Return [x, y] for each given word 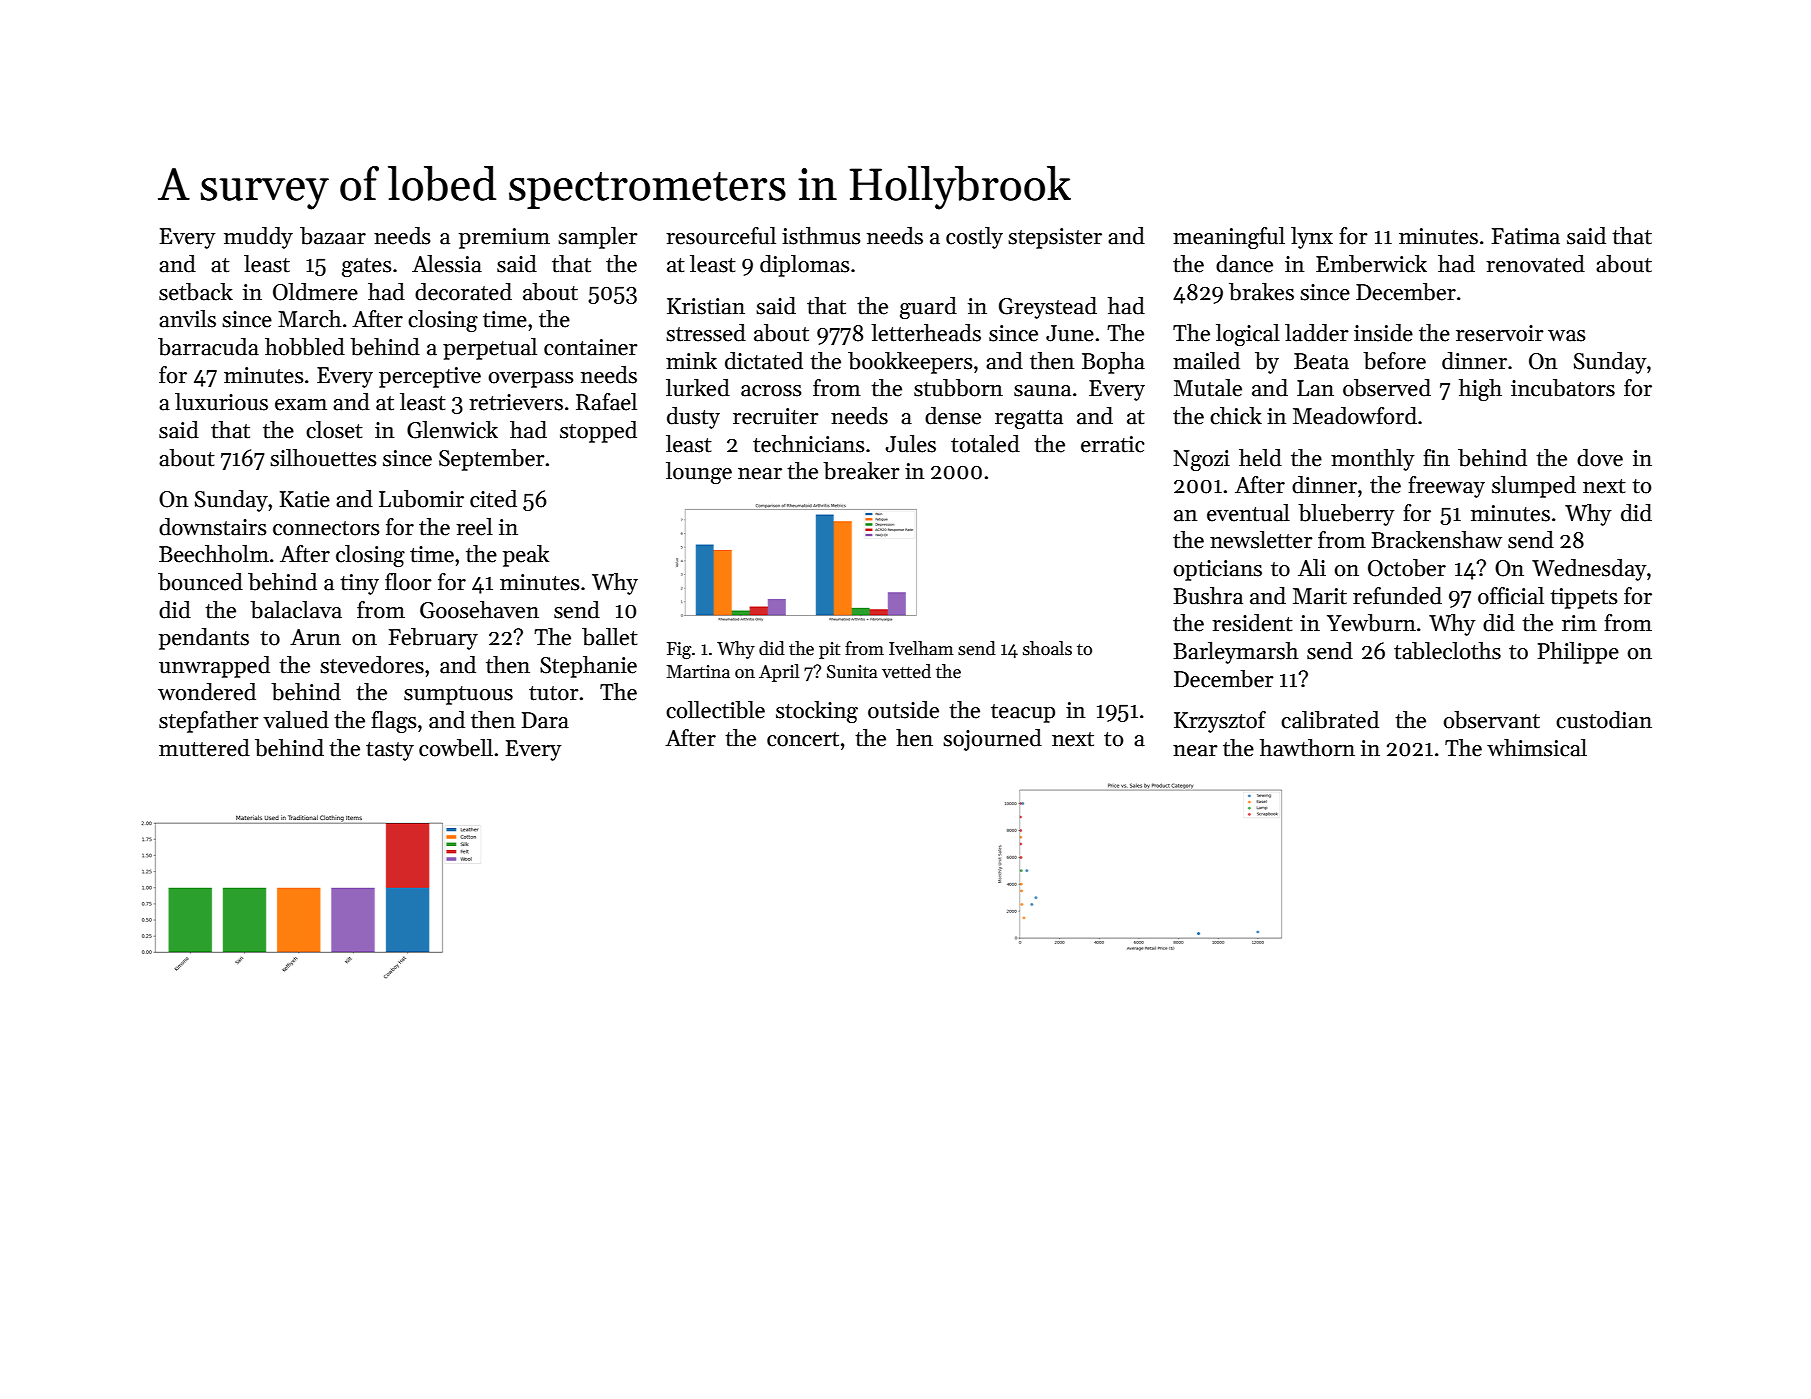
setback [196, 292]
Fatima [1526, 236]
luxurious [221, 402]
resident [1252, 623]
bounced [200, 582]
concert [803, 739]
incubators [1563, 388]
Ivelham [921, 648]
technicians [808, 444]
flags [393, 722]
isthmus [821, 236]
